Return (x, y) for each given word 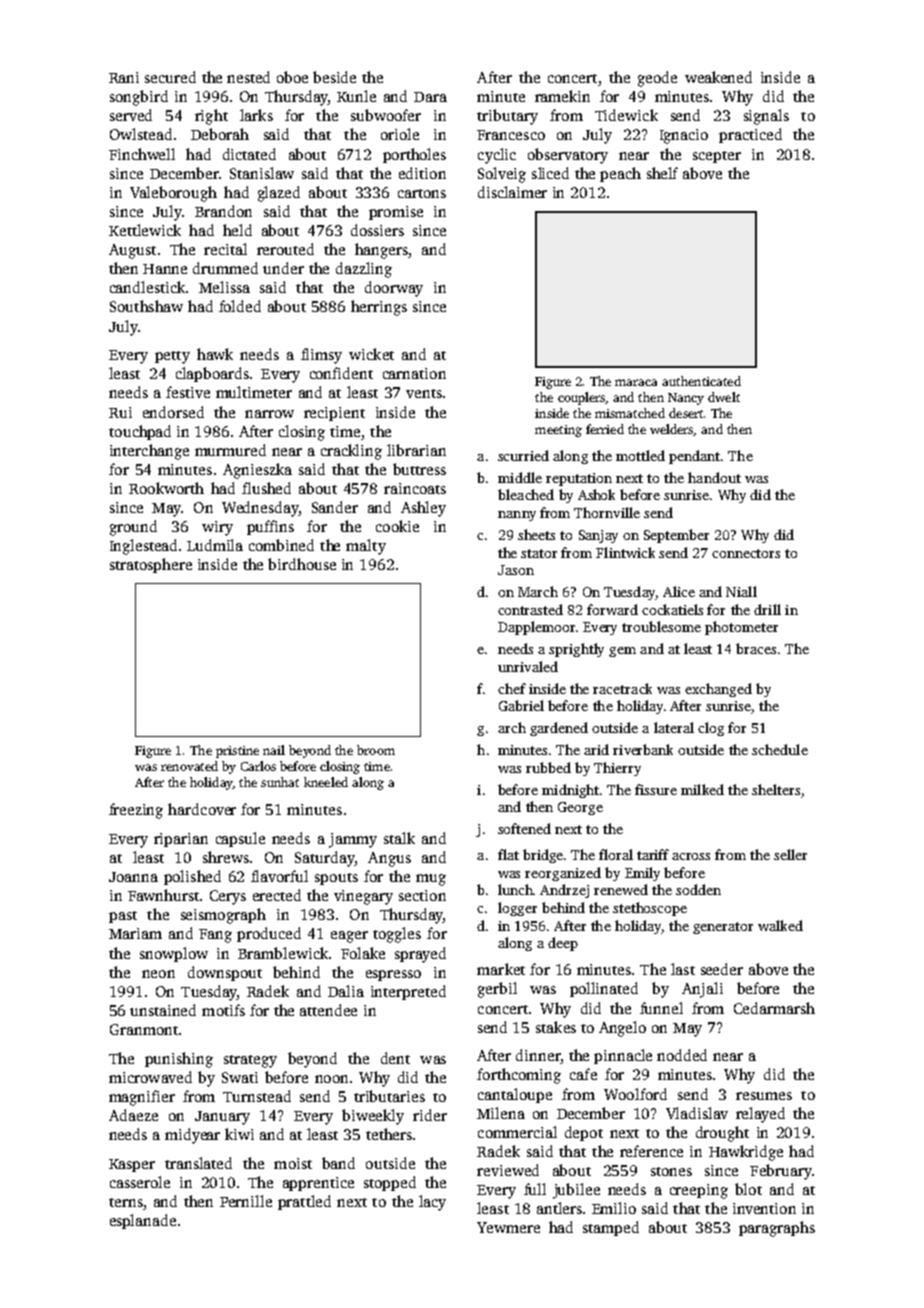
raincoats (415, 488)
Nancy (686, 399)
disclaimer (512, 192)
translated (198, 1163)
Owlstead (141, 134)
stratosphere (151, 565)
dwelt (724, 397)
